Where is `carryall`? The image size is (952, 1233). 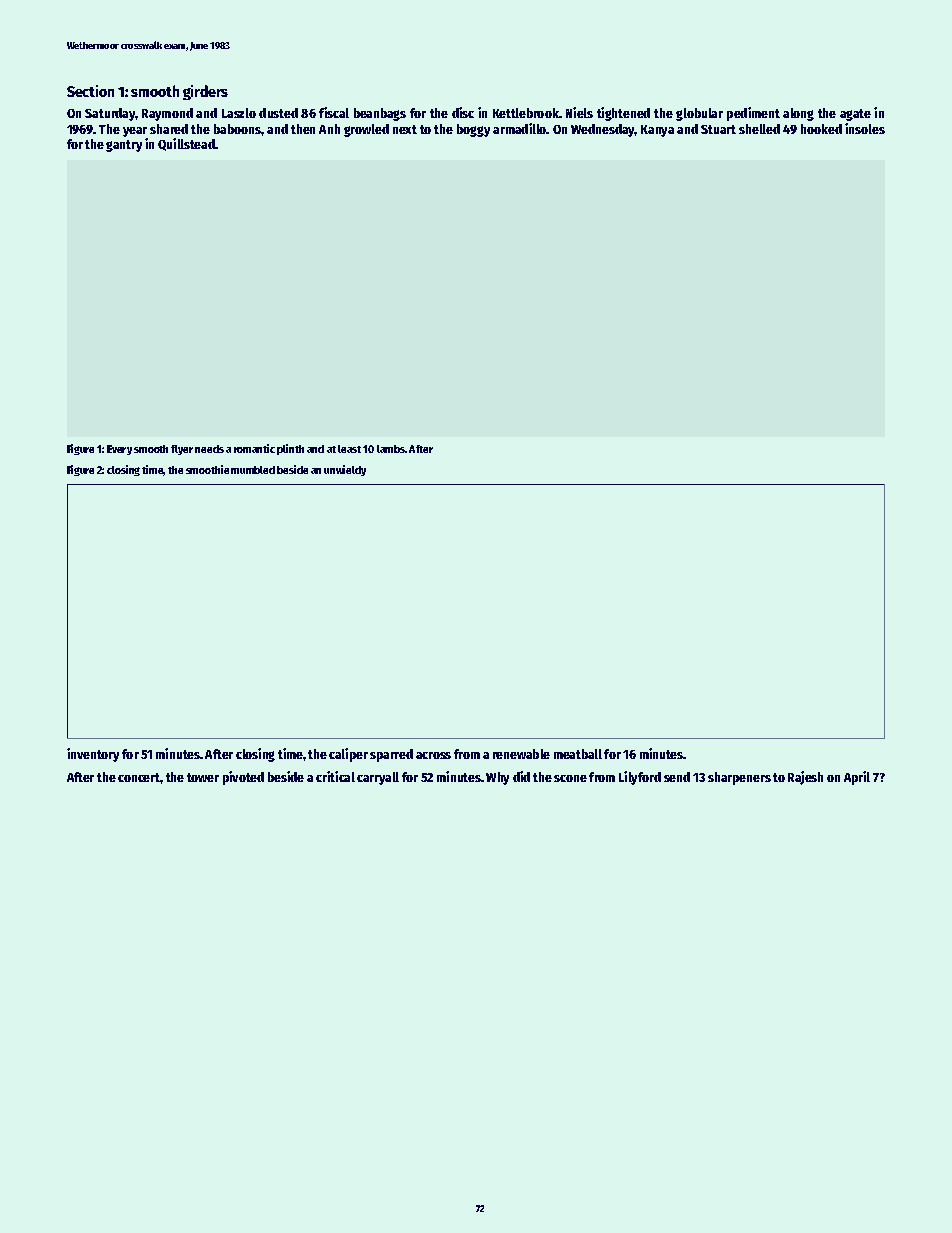 carryall is located at coordinates (378, 778).
